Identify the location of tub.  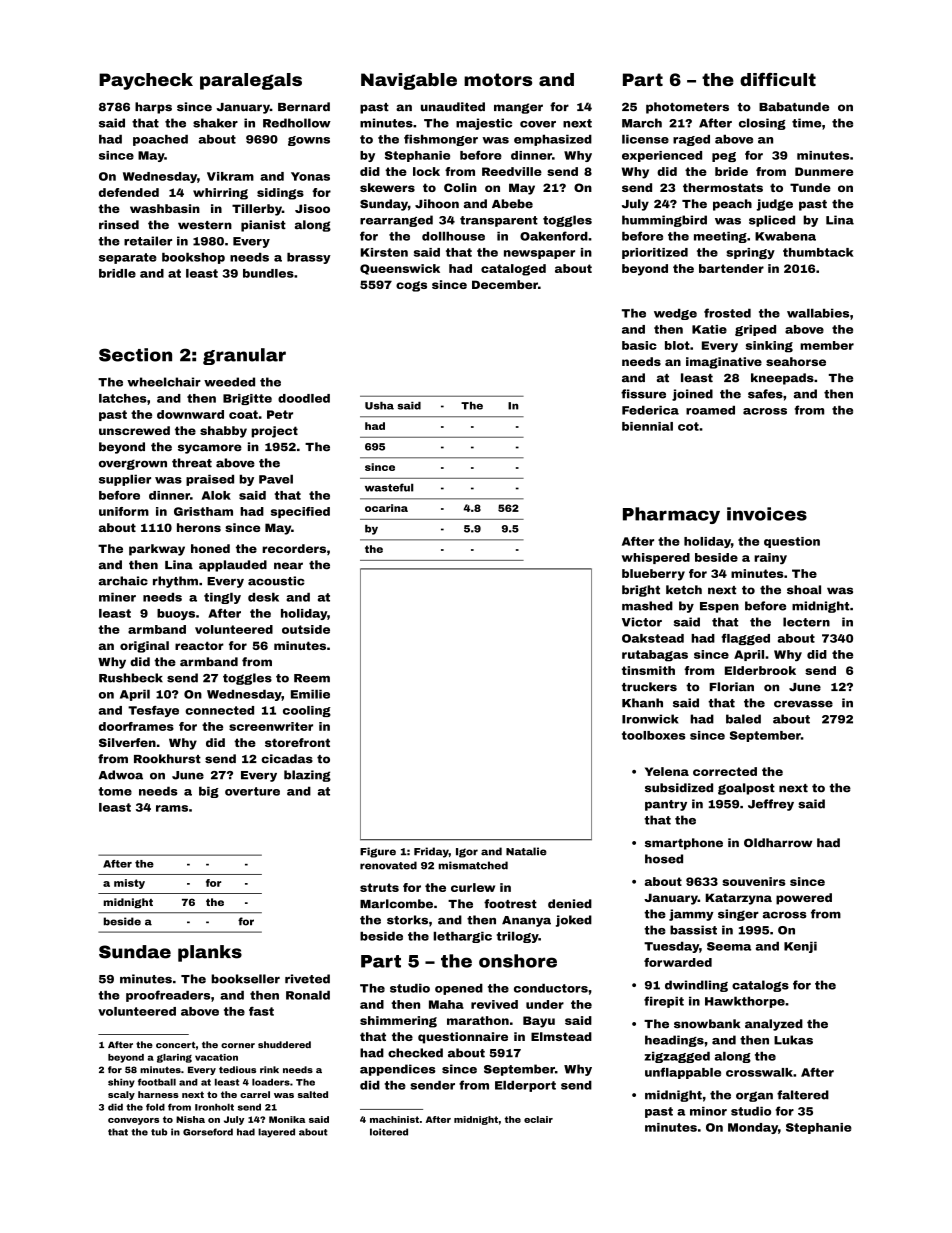
(159, 1132).
